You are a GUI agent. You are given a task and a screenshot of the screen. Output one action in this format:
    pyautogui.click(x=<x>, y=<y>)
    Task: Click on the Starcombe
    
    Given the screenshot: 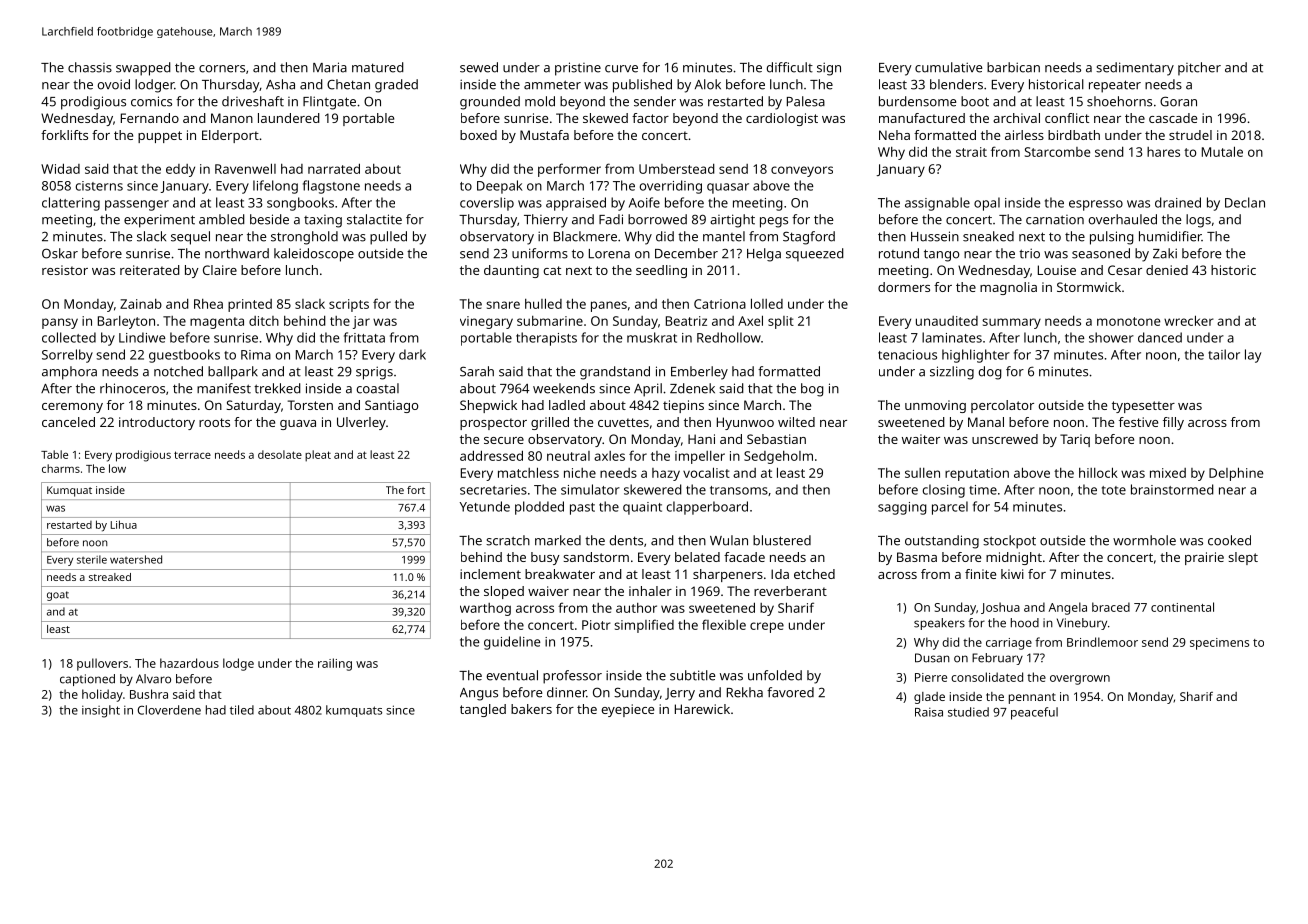 What is the action you would take?
    pyautogui.click(x=1057, y=152)
